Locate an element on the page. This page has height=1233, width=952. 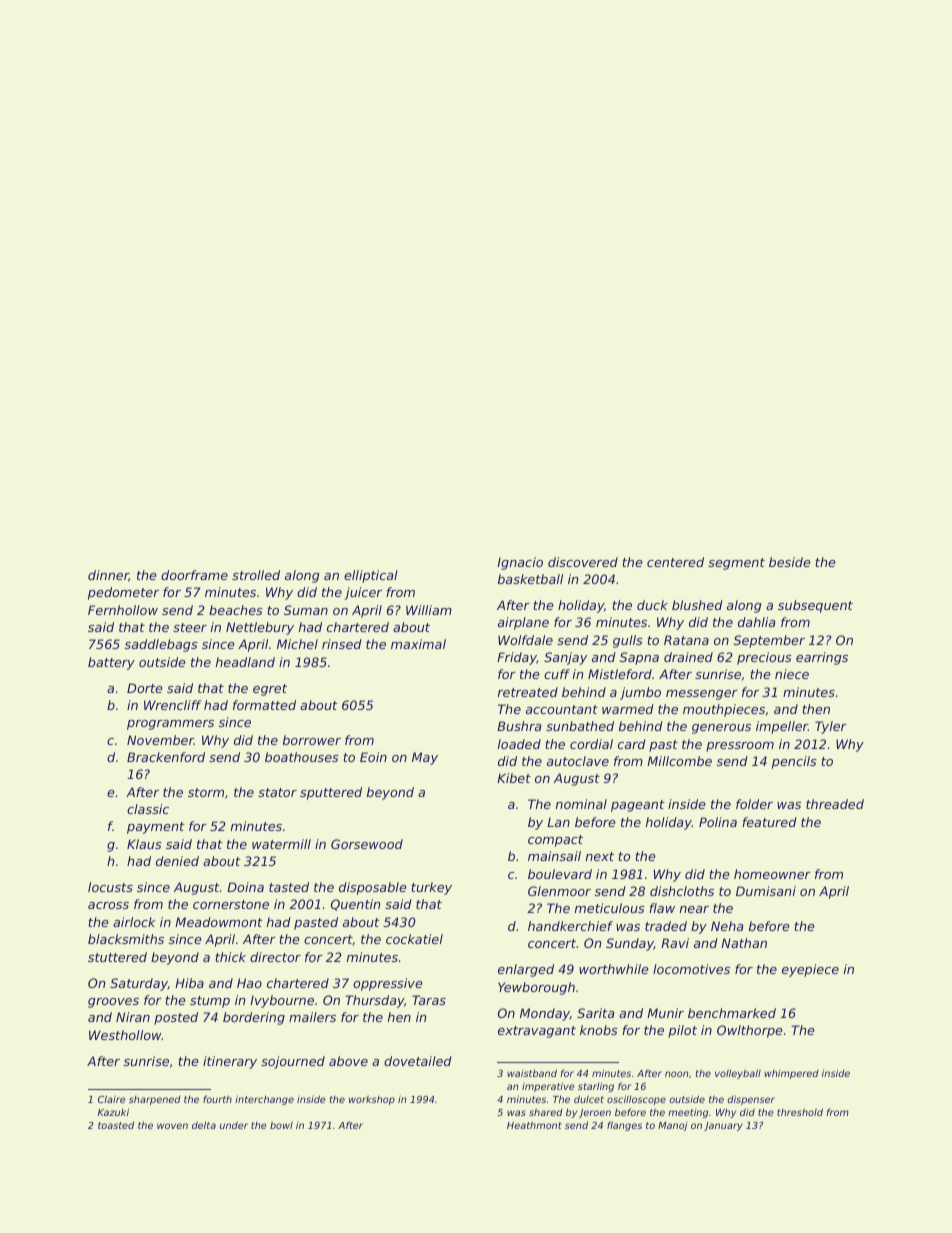
doorframe is located at coordinates (194, 575).
